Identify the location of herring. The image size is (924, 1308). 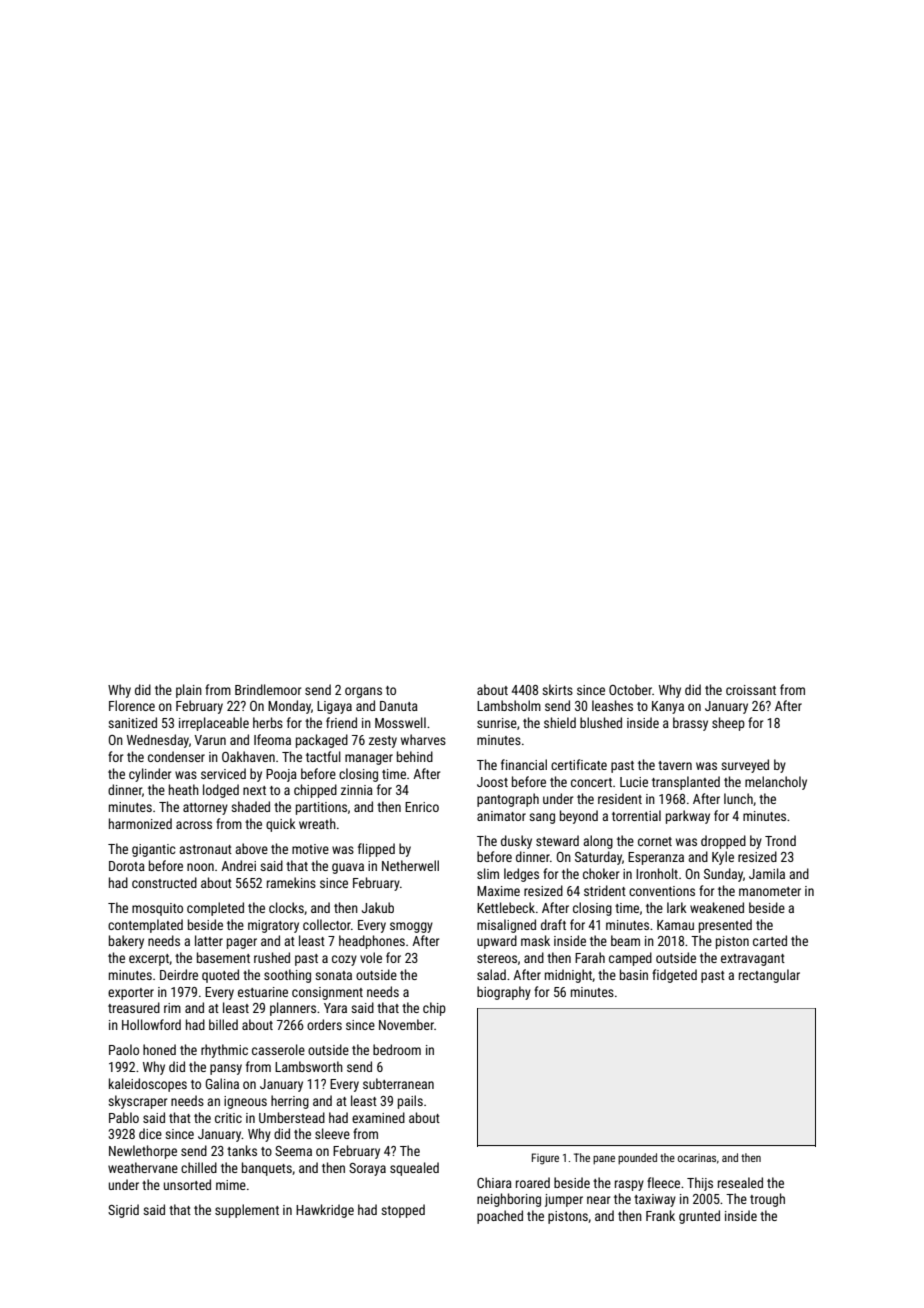
(290, 1102).
